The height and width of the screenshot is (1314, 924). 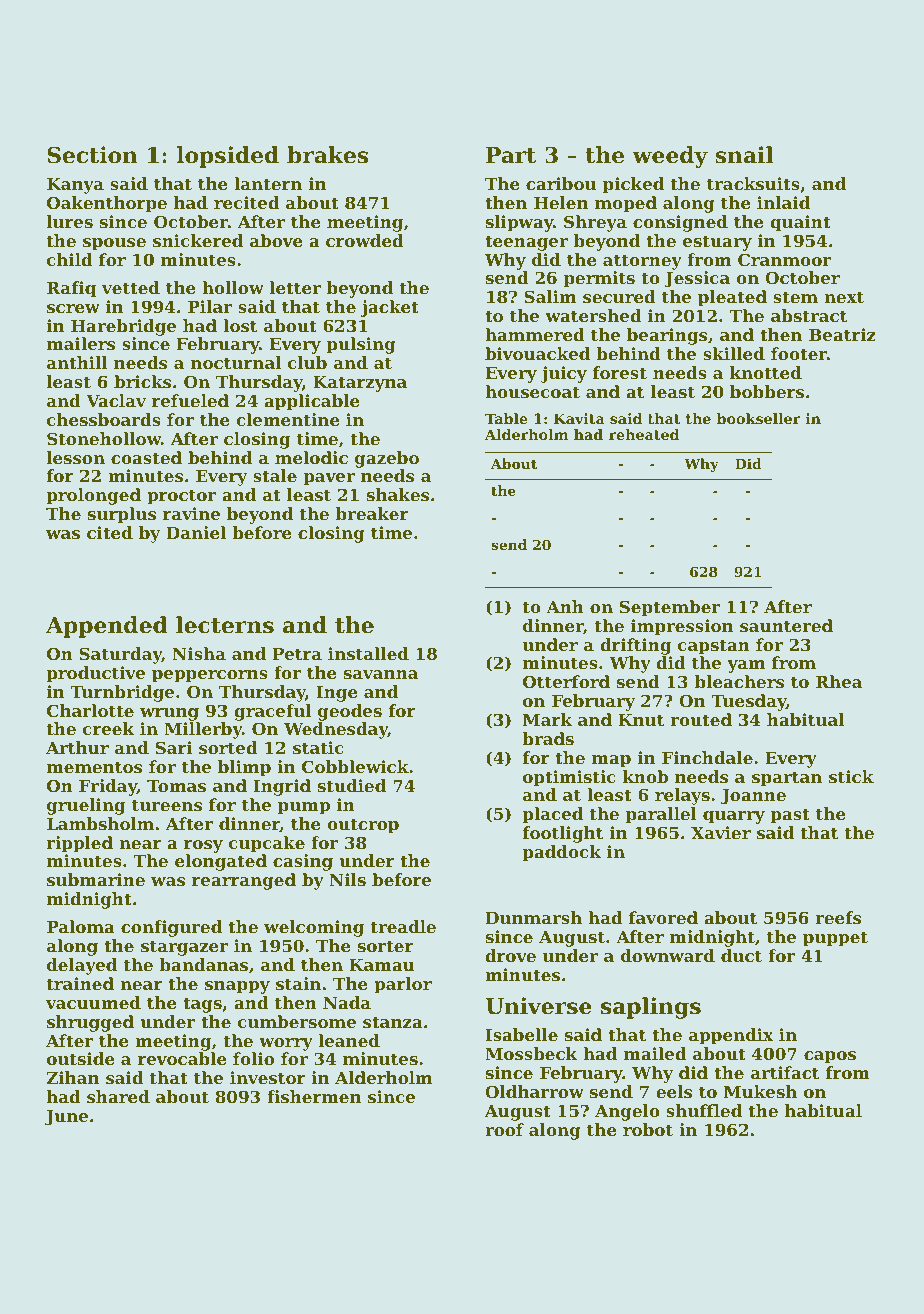 What do you see at coordinates (304, 808) in the screenshot?
I see `pump` at bounding box center [304, 808].
